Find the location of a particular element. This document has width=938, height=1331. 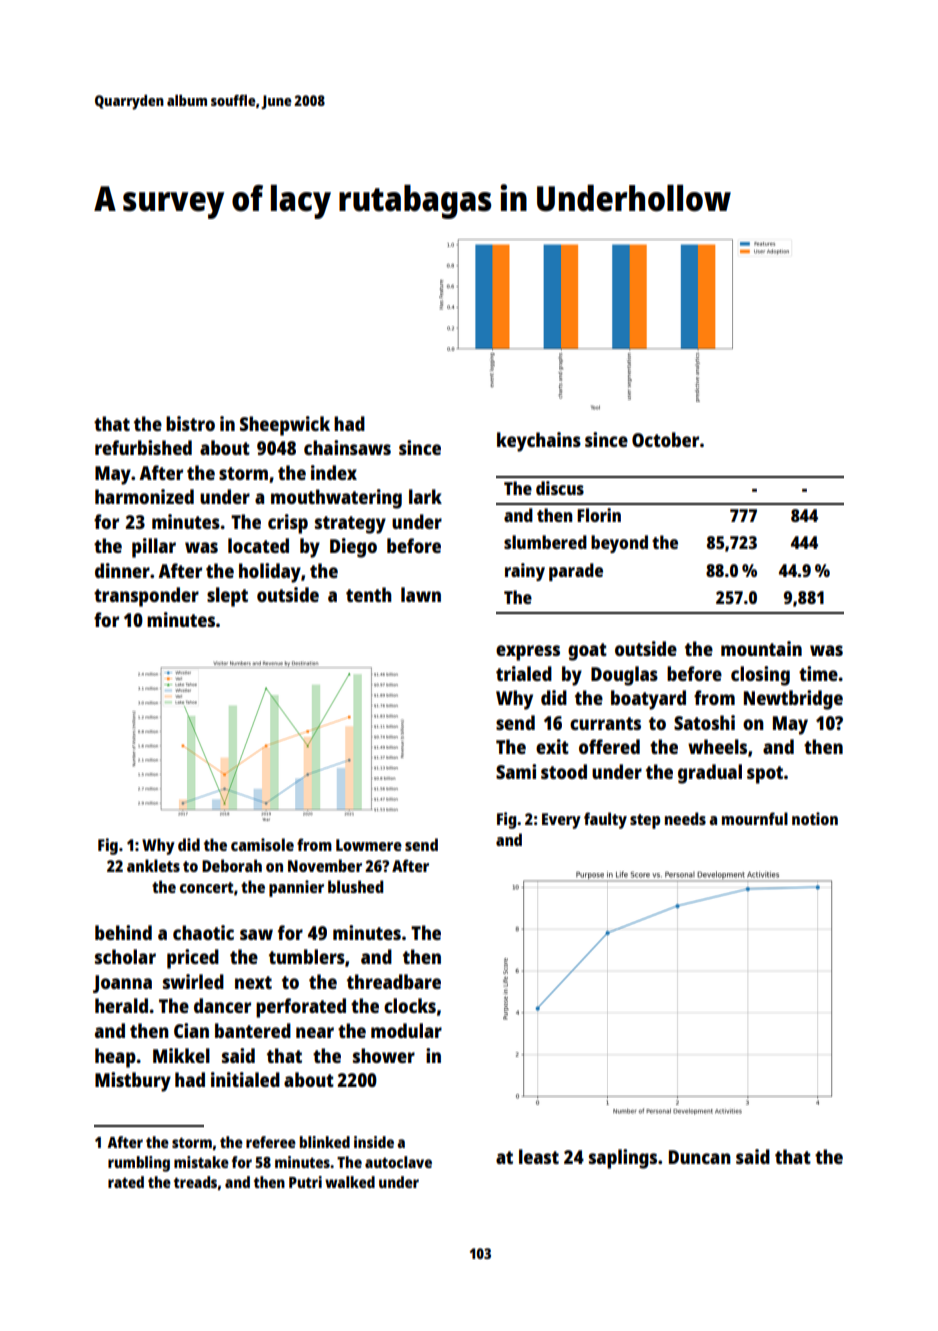

saplings is located at coordinates (623, 1159).
